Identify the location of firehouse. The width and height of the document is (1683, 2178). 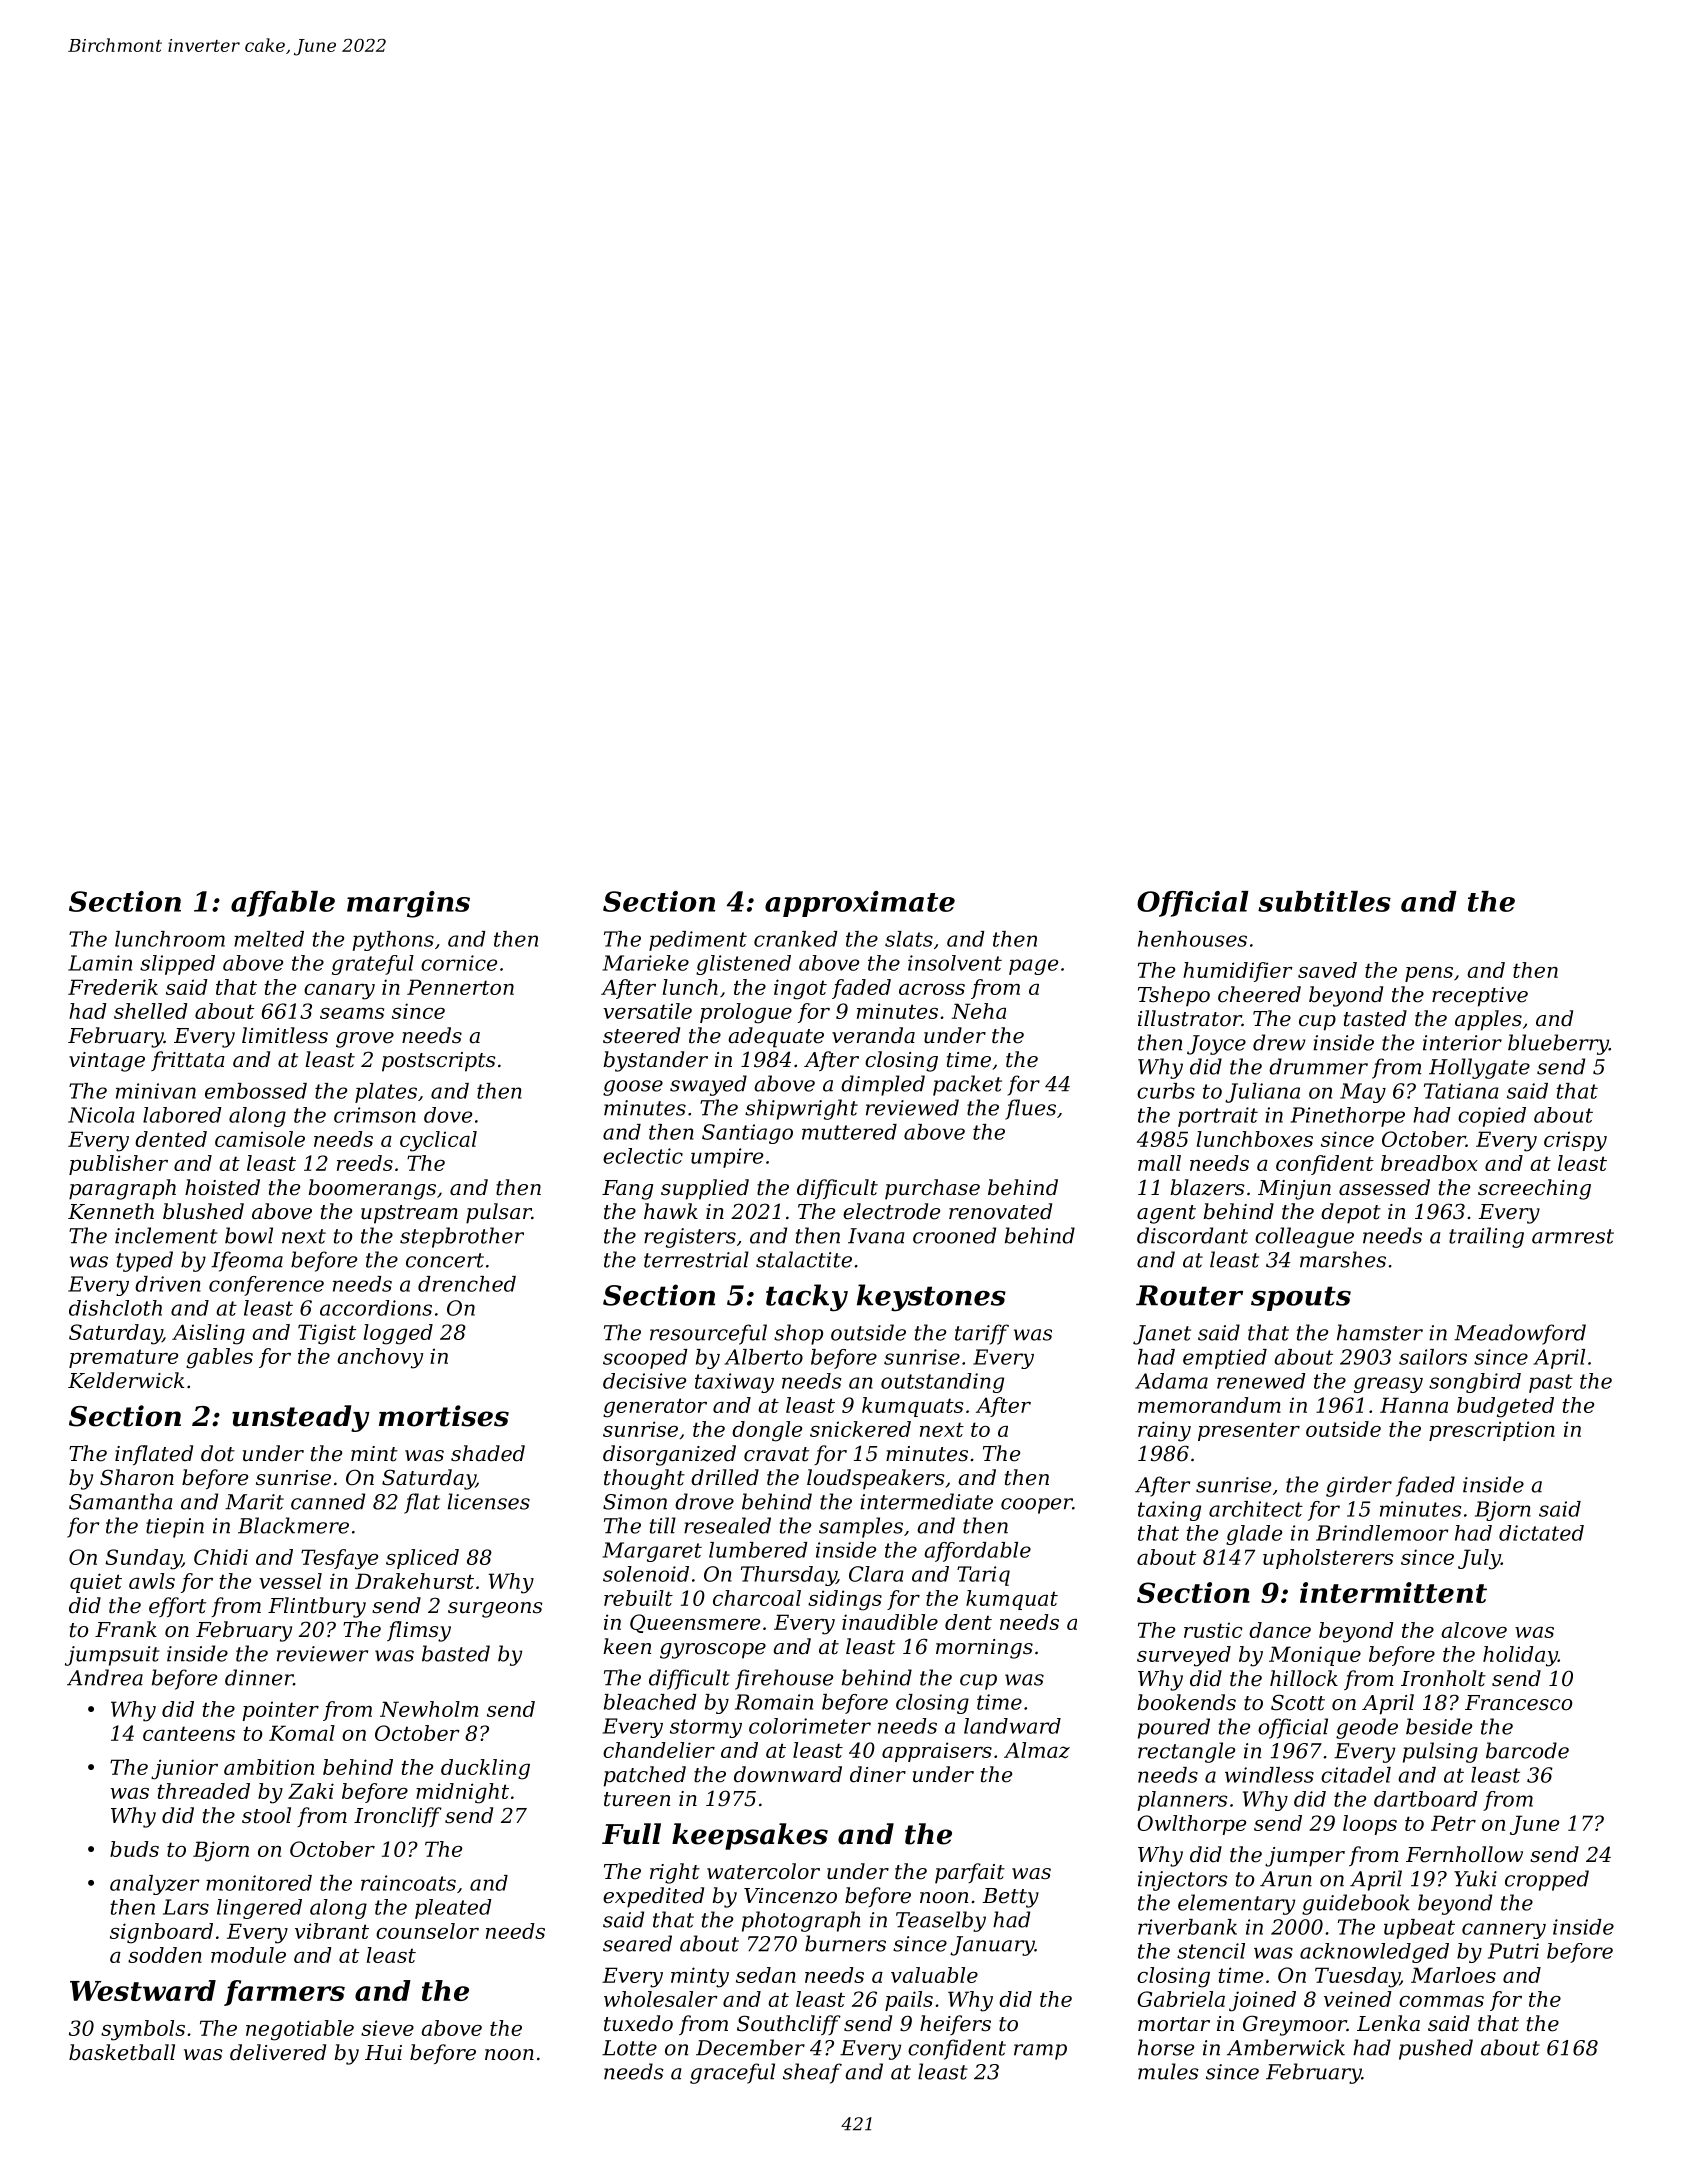
(784, 1679).
